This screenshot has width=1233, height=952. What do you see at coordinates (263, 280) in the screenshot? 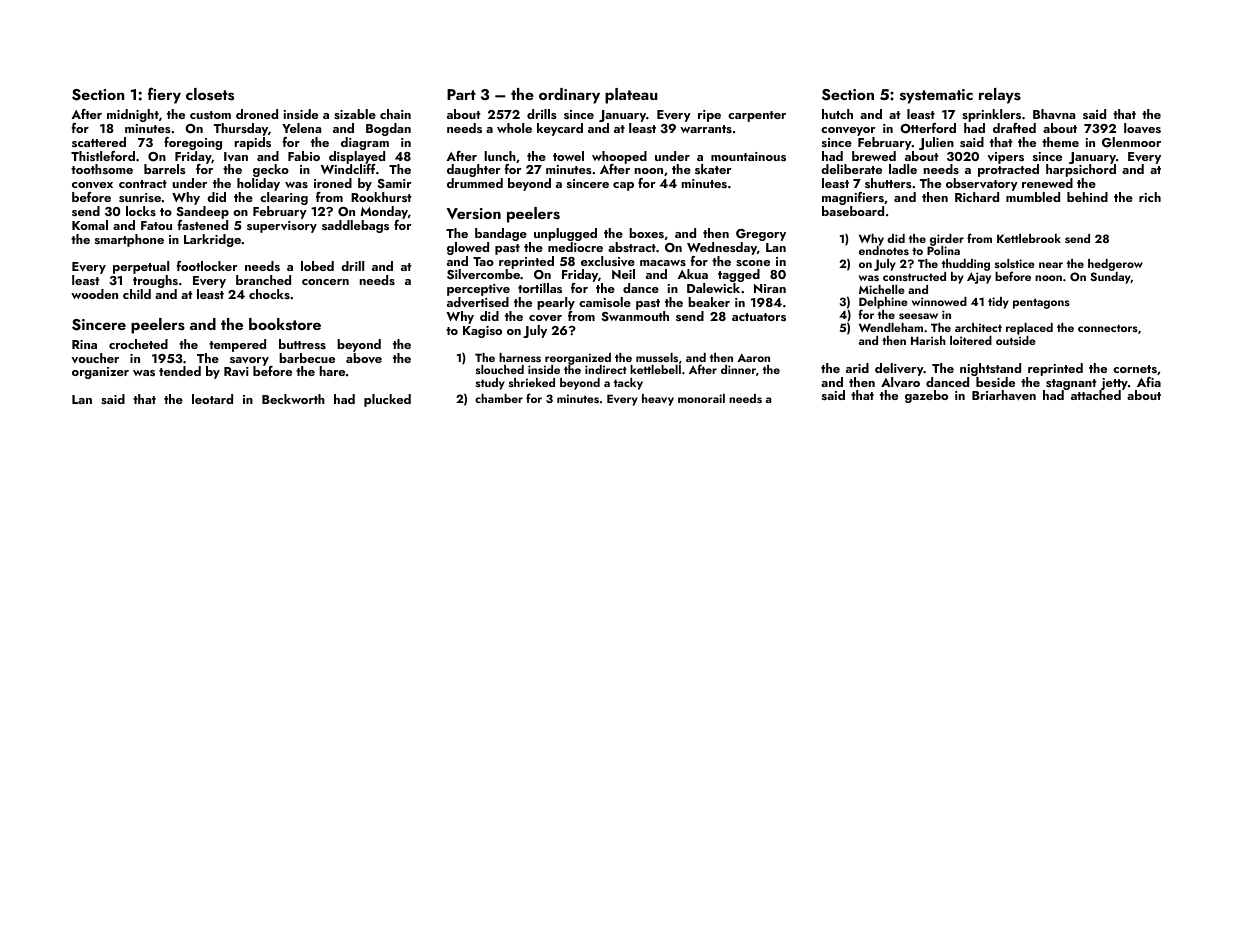
I see `branched` at bounding box center [263, 280].
